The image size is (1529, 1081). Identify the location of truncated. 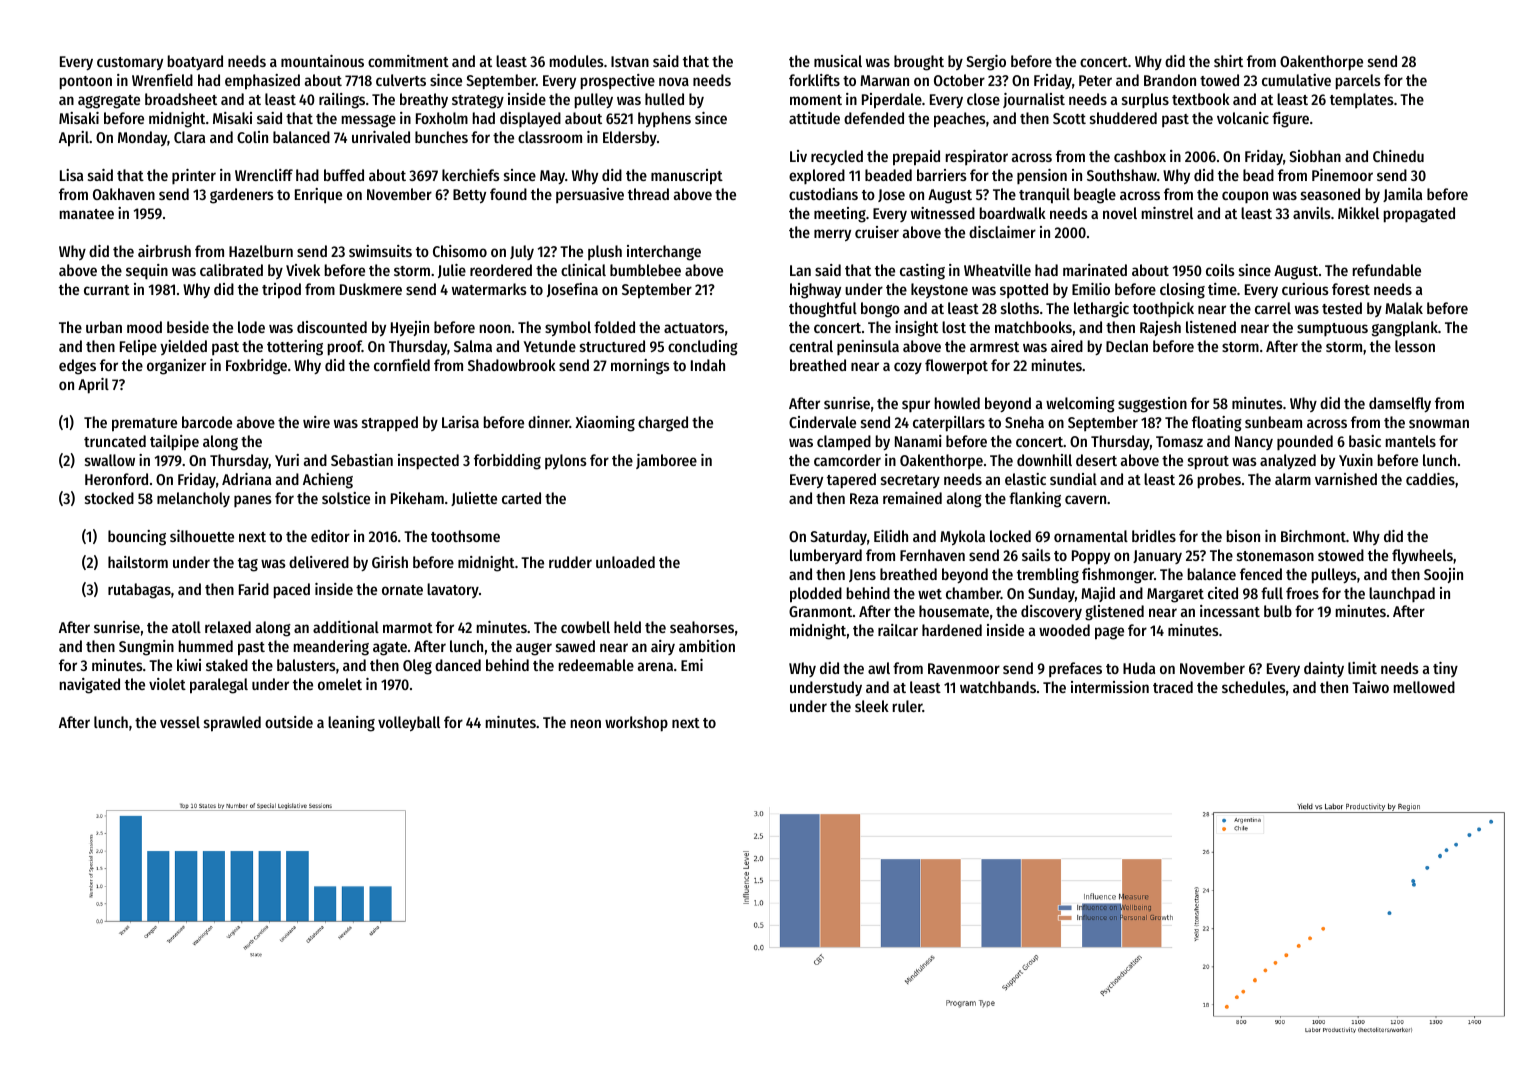
(115, 441).
